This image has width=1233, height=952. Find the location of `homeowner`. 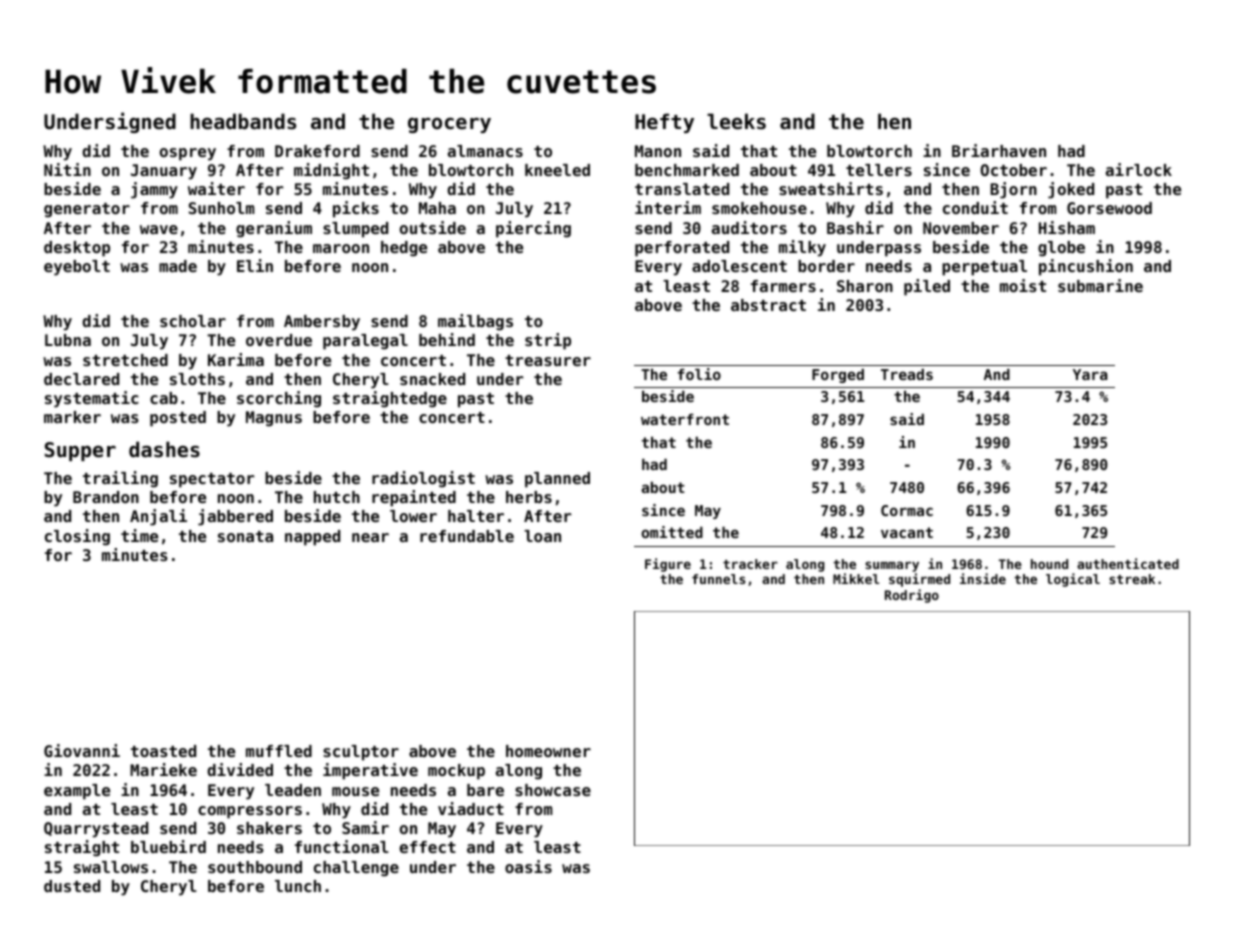

homeowner is located at coordinates (548, 751).
